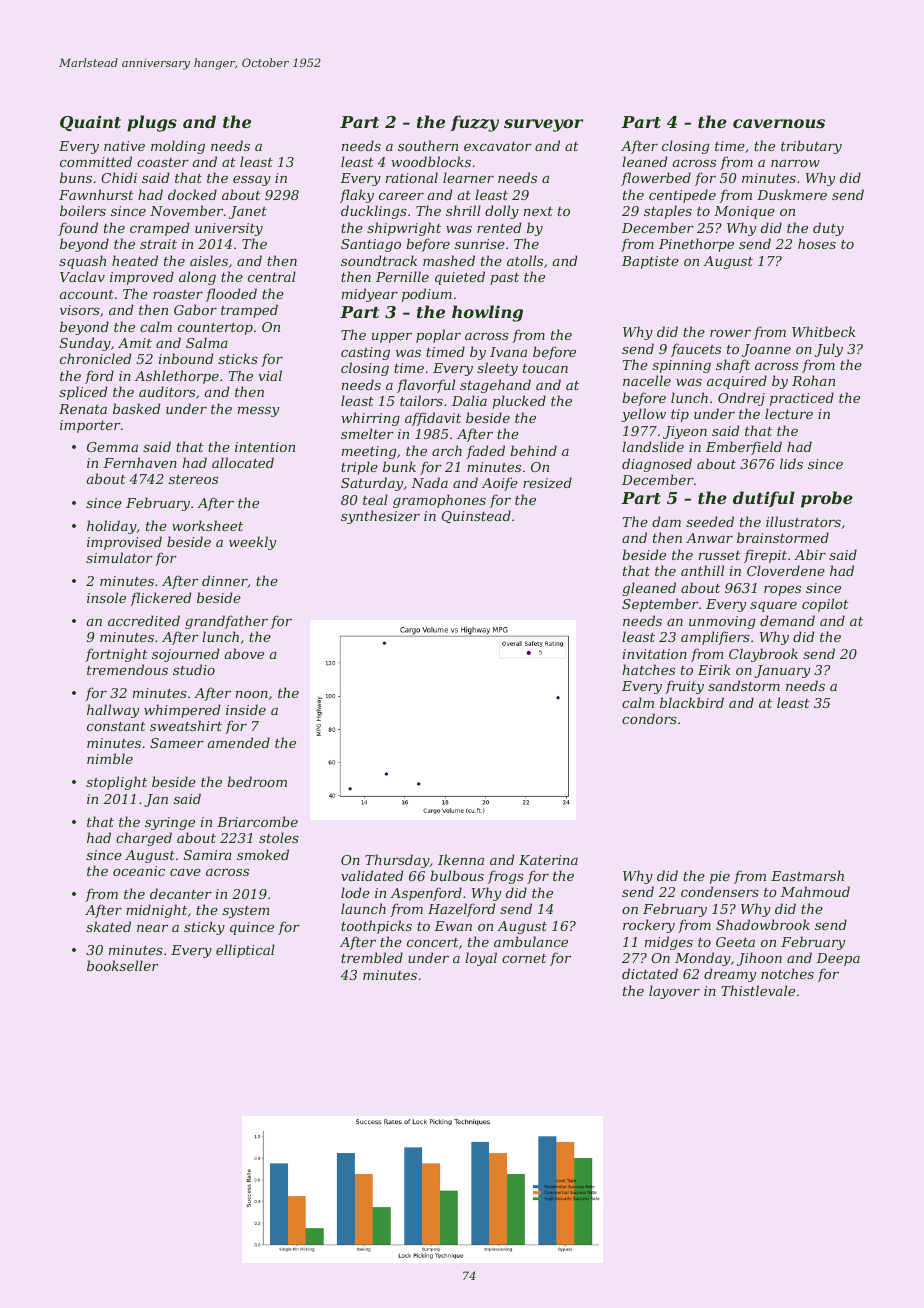  What do you see at coordinates (524, 958) in the document?
I see `cornet` at bounding box center [524, 958].
